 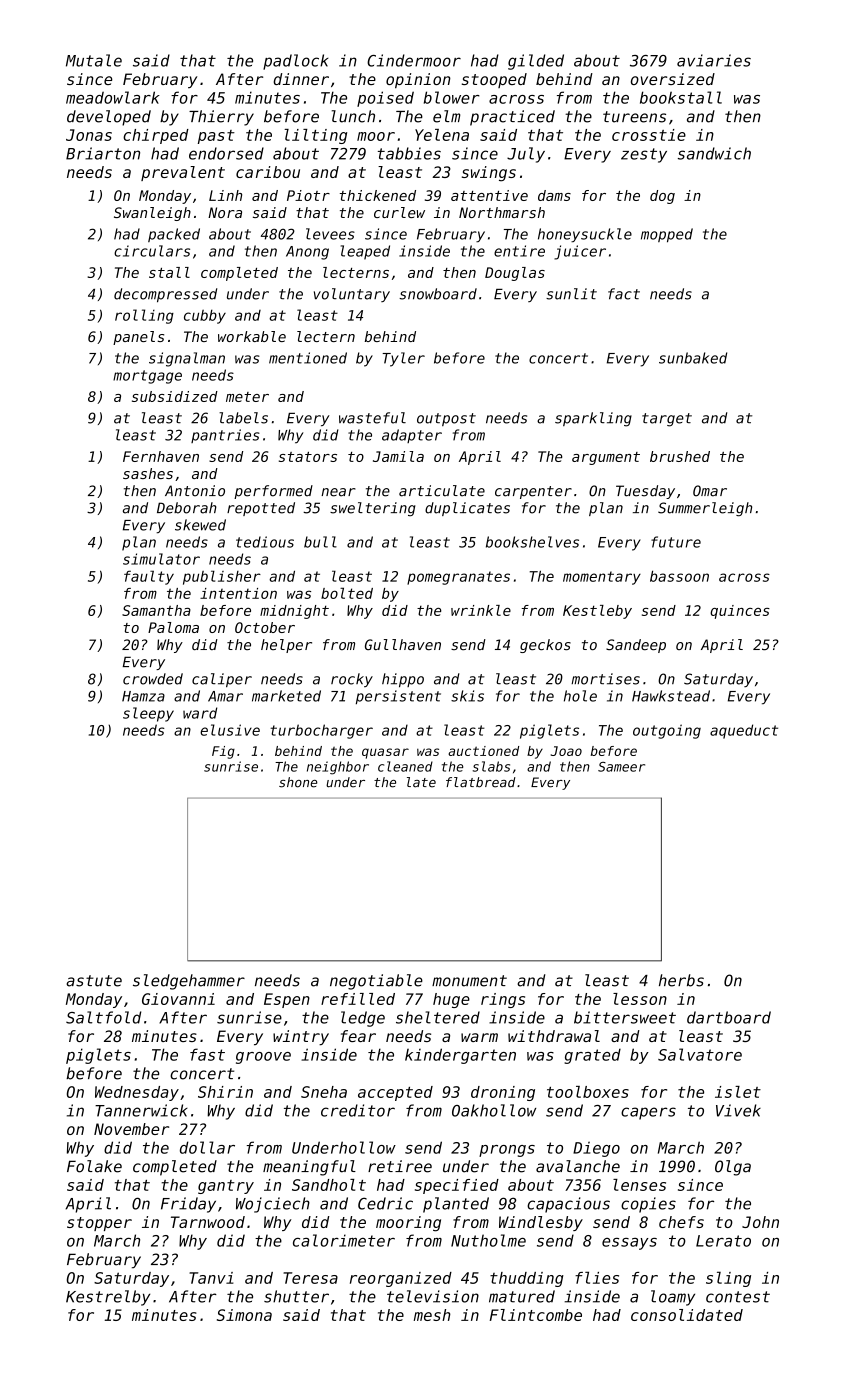 I want to click on Samantha, so click(x=156, y=610).
